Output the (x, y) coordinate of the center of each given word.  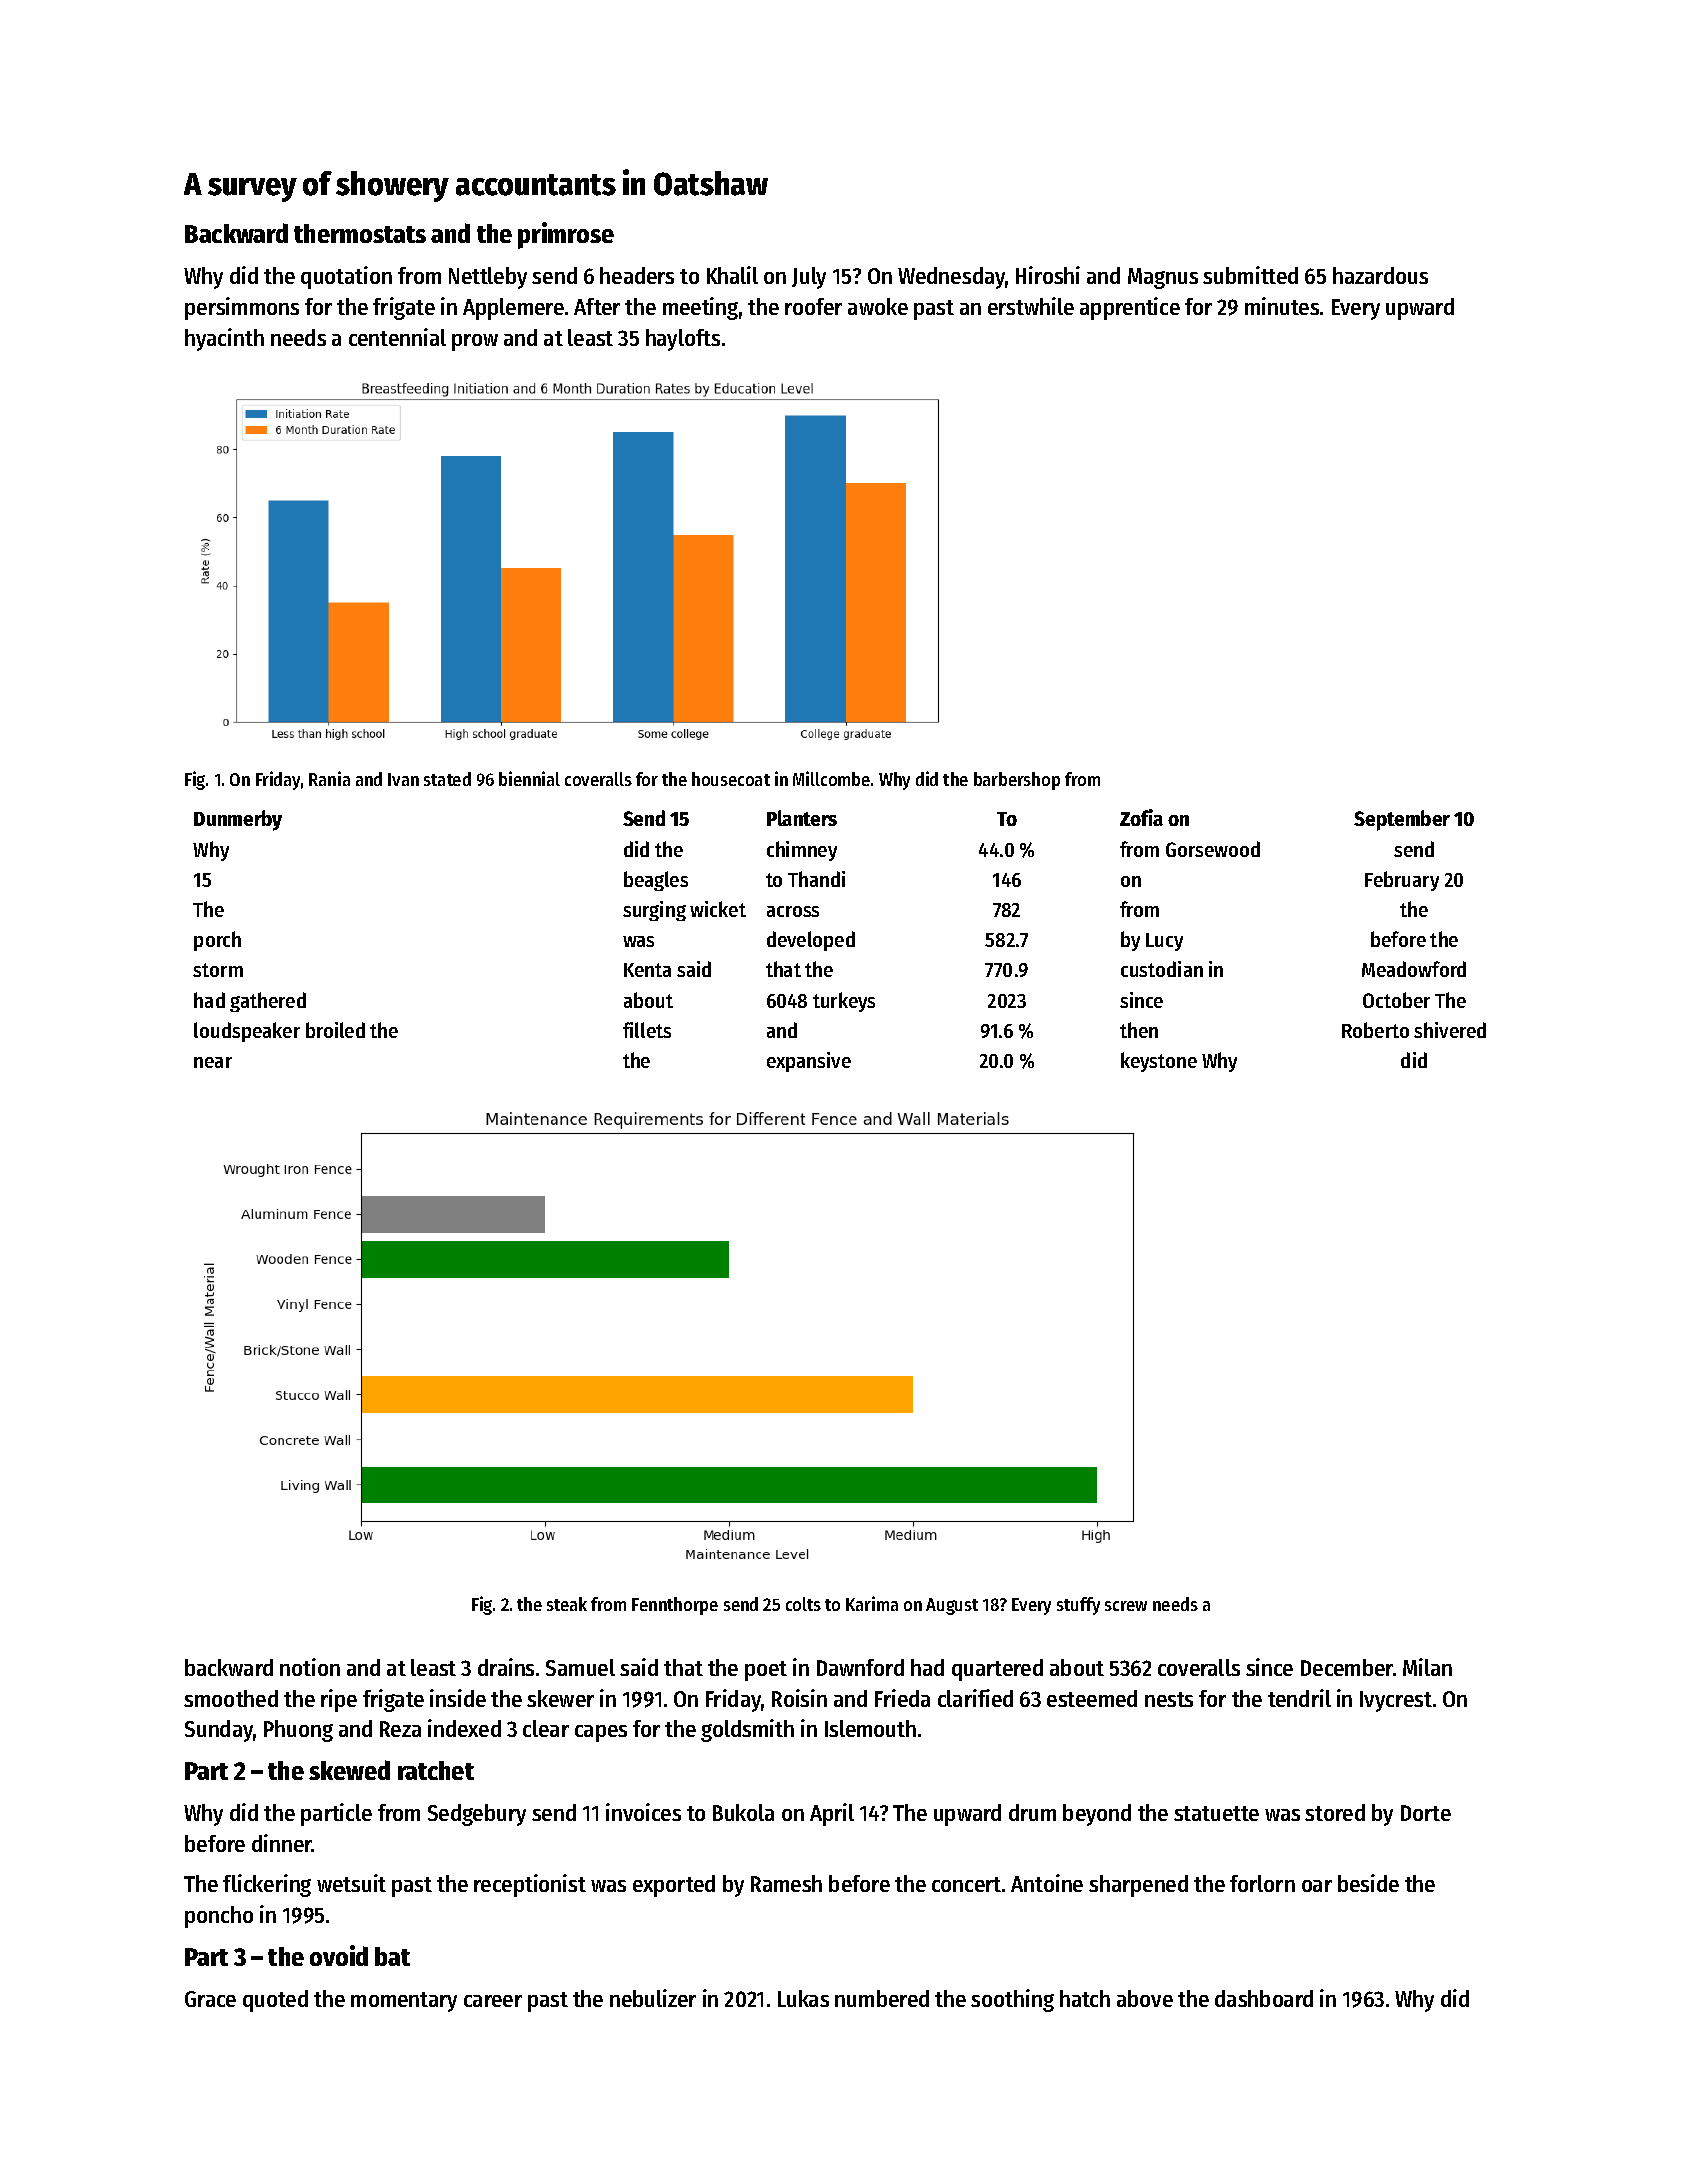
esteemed (1092, 1698)
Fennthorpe (675, 1606)
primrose (566, 235)
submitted (1250, 275)
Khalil (732, 275)
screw (1126, 1606)
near (213, 1062)
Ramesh (786, 1883)
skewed (349, 1770)
